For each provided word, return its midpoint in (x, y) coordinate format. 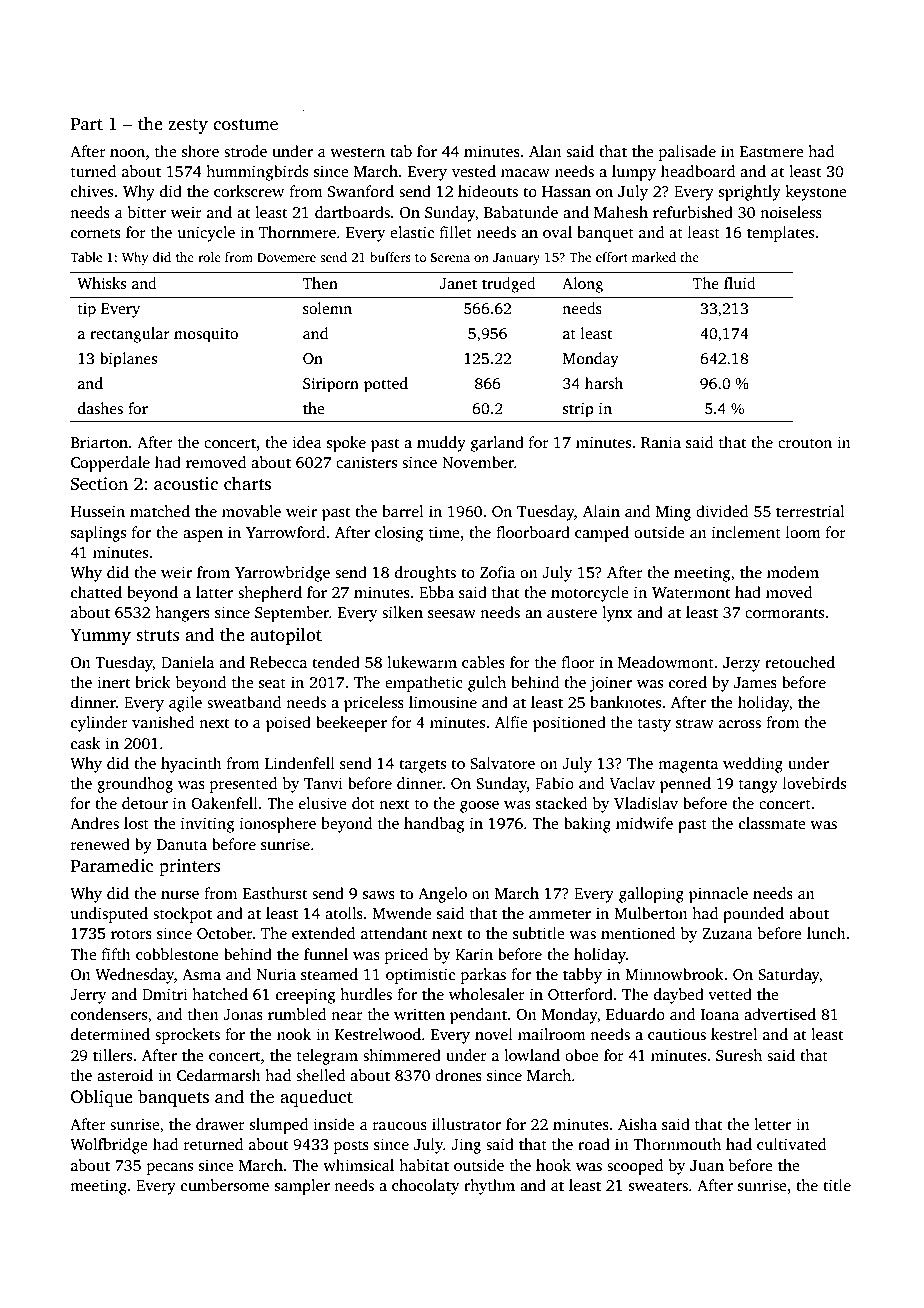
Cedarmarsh (219, 1075)
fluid (740, 283)
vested (474, 171)
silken (402, 612)
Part (87, 124)
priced (406, 956)
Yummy (100, 636)
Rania (661, 442)
